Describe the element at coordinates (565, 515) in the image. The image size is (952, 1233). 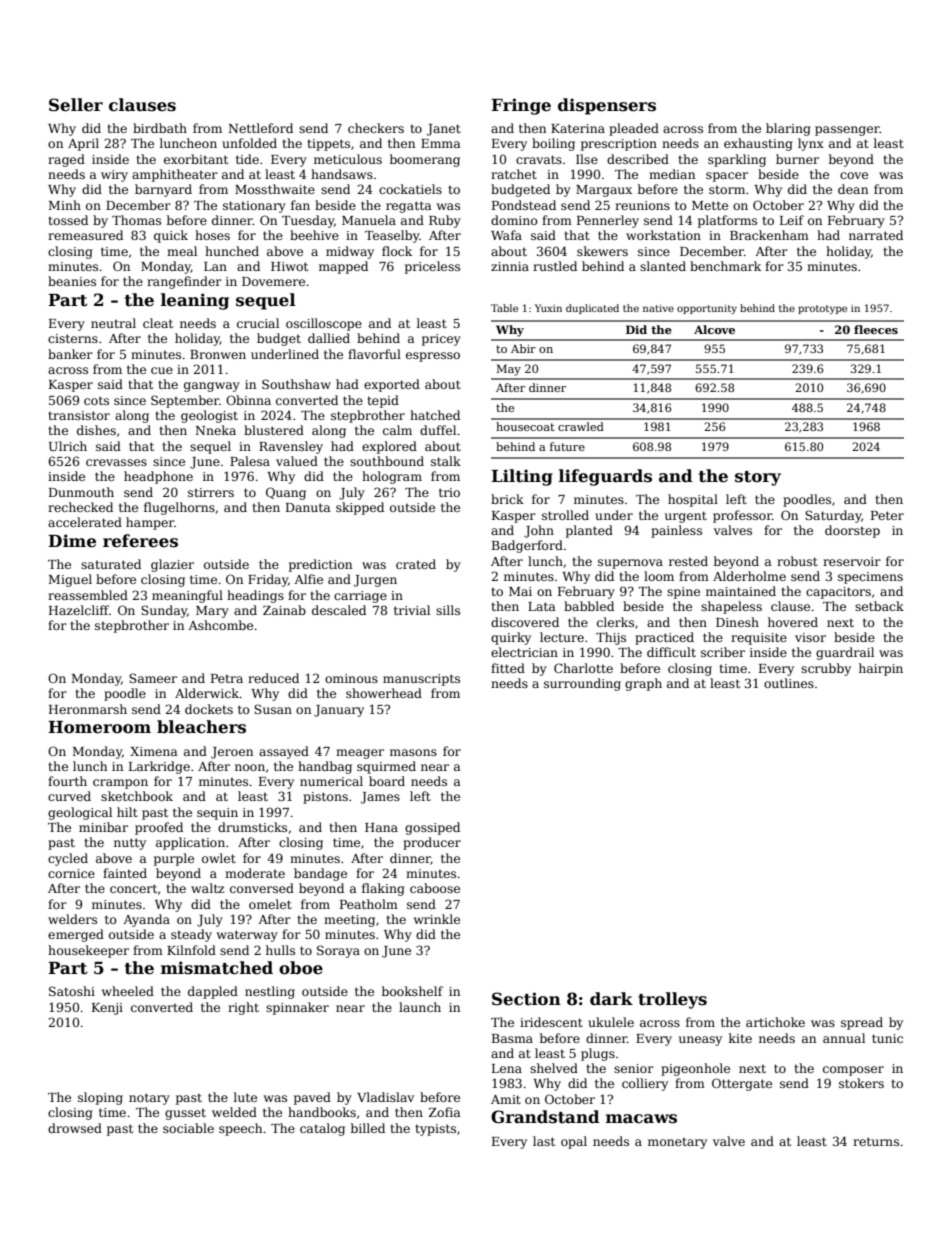
I see `strolled` at that location.
